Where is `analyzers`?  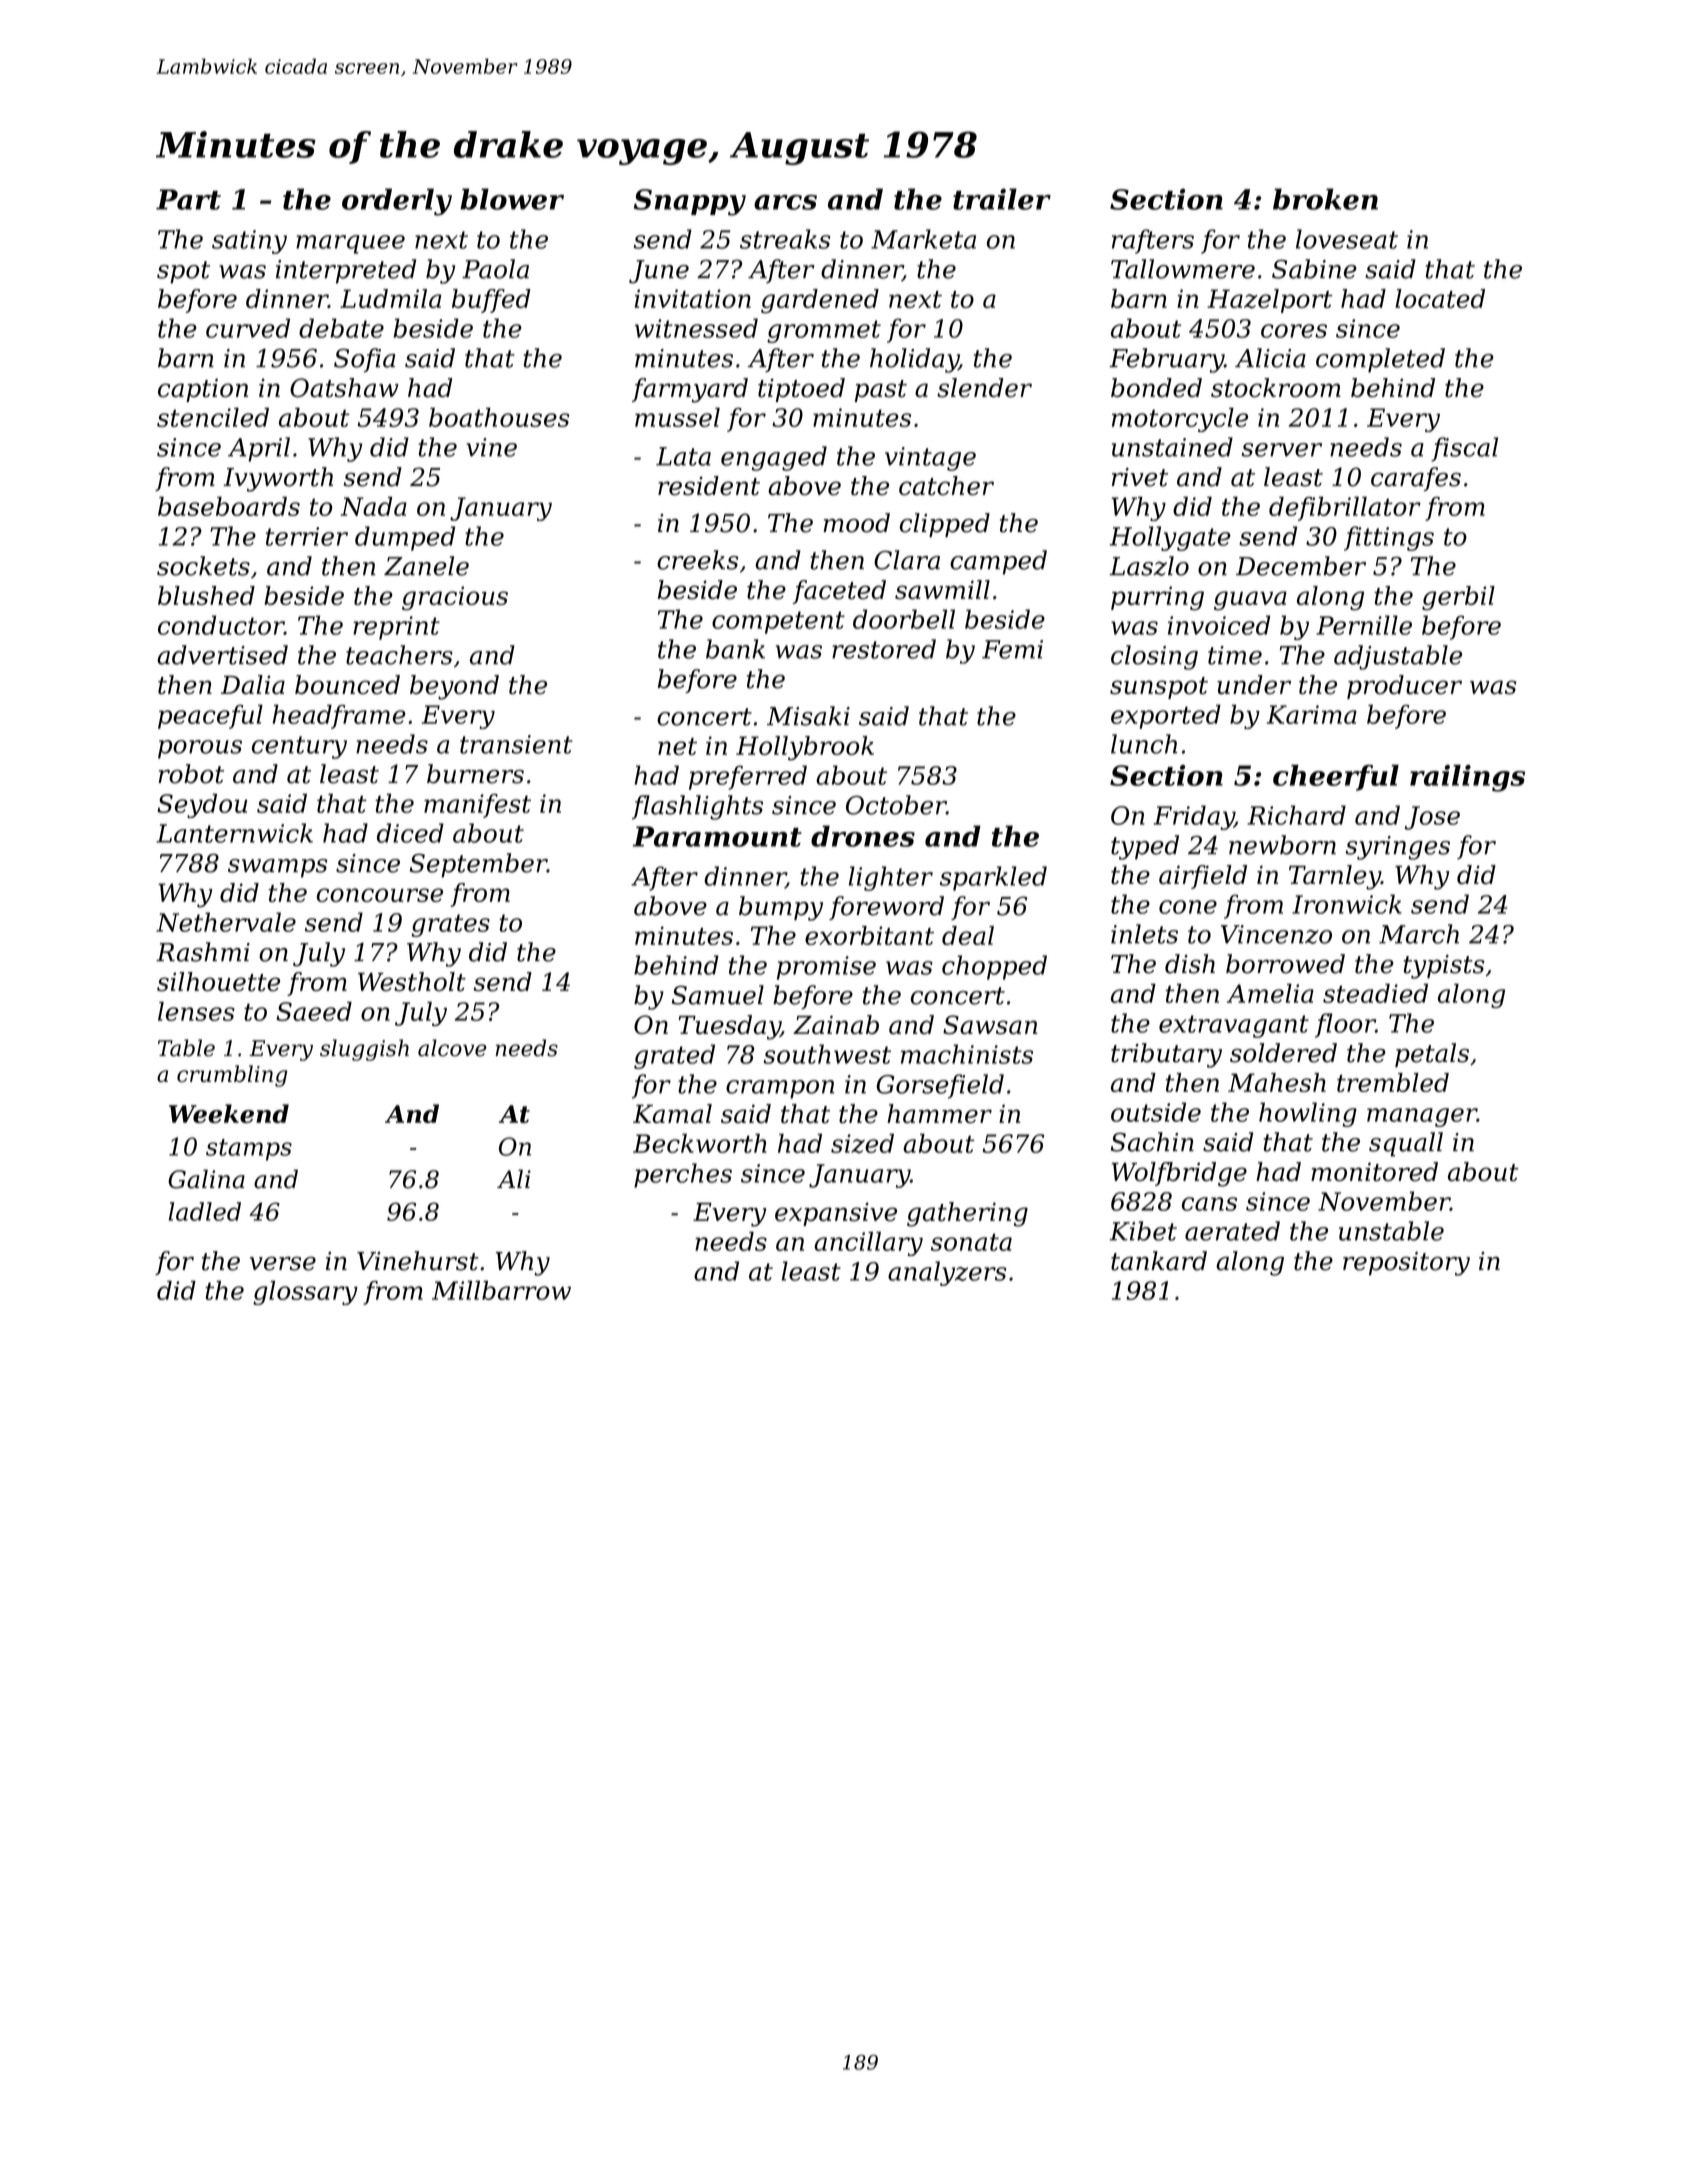
analyzers is located at coordinates (947, 1273).
